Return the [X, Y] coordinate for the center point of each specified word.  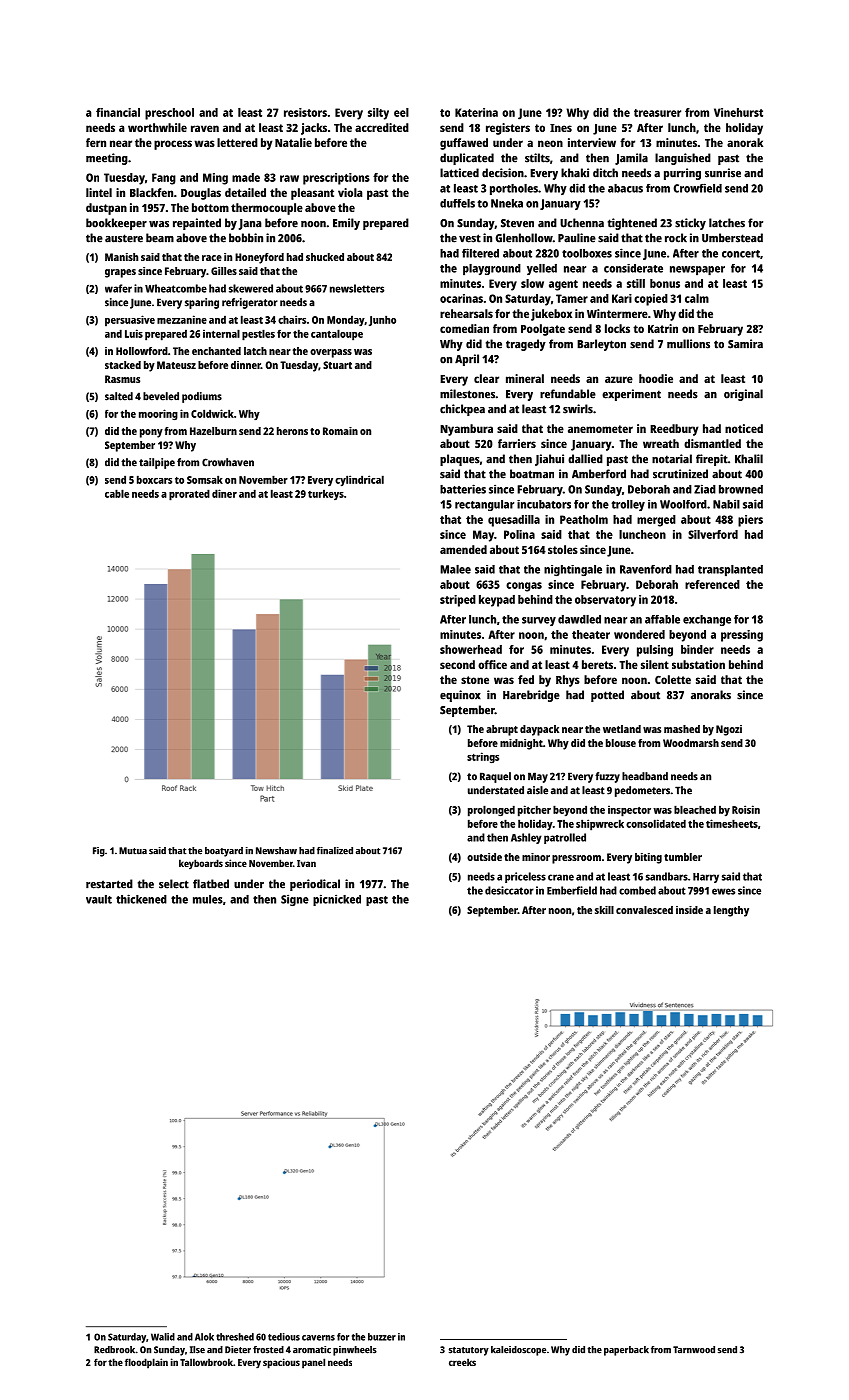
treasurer [657, 113]
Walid [163, 1337]
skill [604, 910]
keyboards [201, 864]
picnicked [337, 900]
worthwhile [157, 127]
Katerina [476, 112]
